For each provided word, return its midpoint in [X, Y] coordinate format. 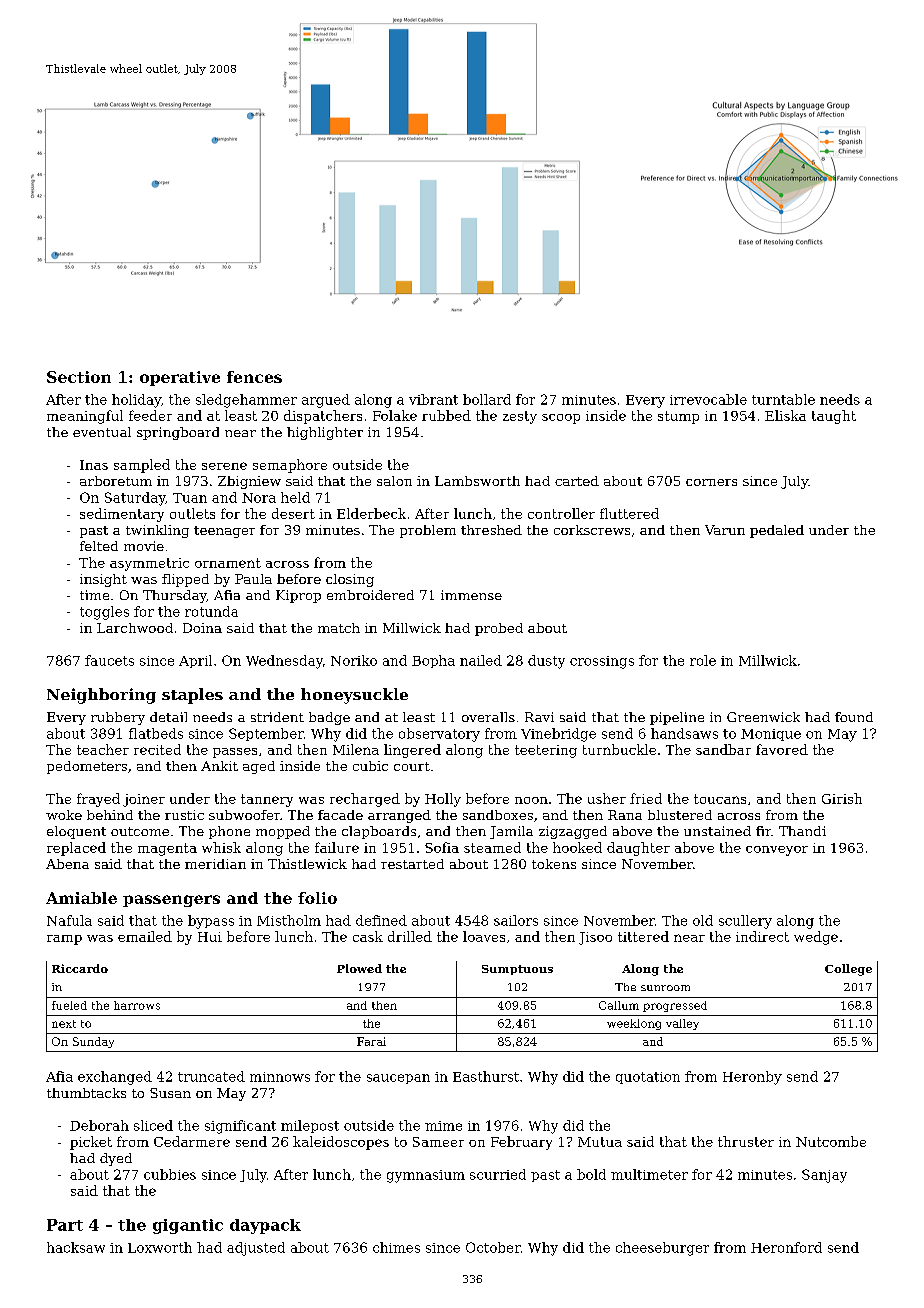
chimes [396, 1247]
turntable [783, 399]
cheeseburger [662, 1249]
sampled [142, 466]
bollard [487, 399]
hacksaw [76, 1247]
